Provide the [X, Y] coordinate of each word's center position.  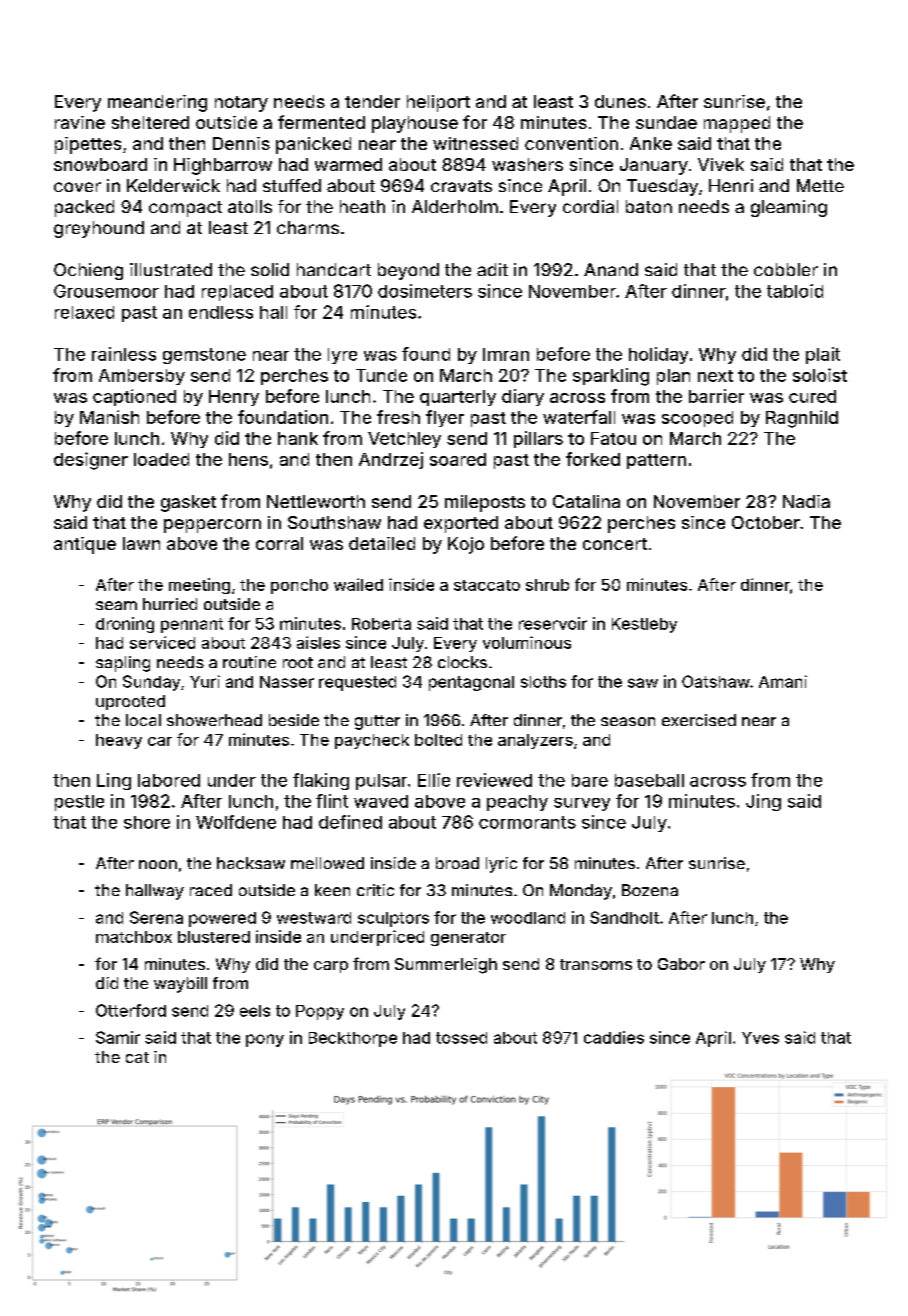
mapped [737, 124]
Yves [760, 1038]
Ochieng [88, 271]
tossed [461, 1038]
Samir [118, 1037]
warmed [348, 164]
